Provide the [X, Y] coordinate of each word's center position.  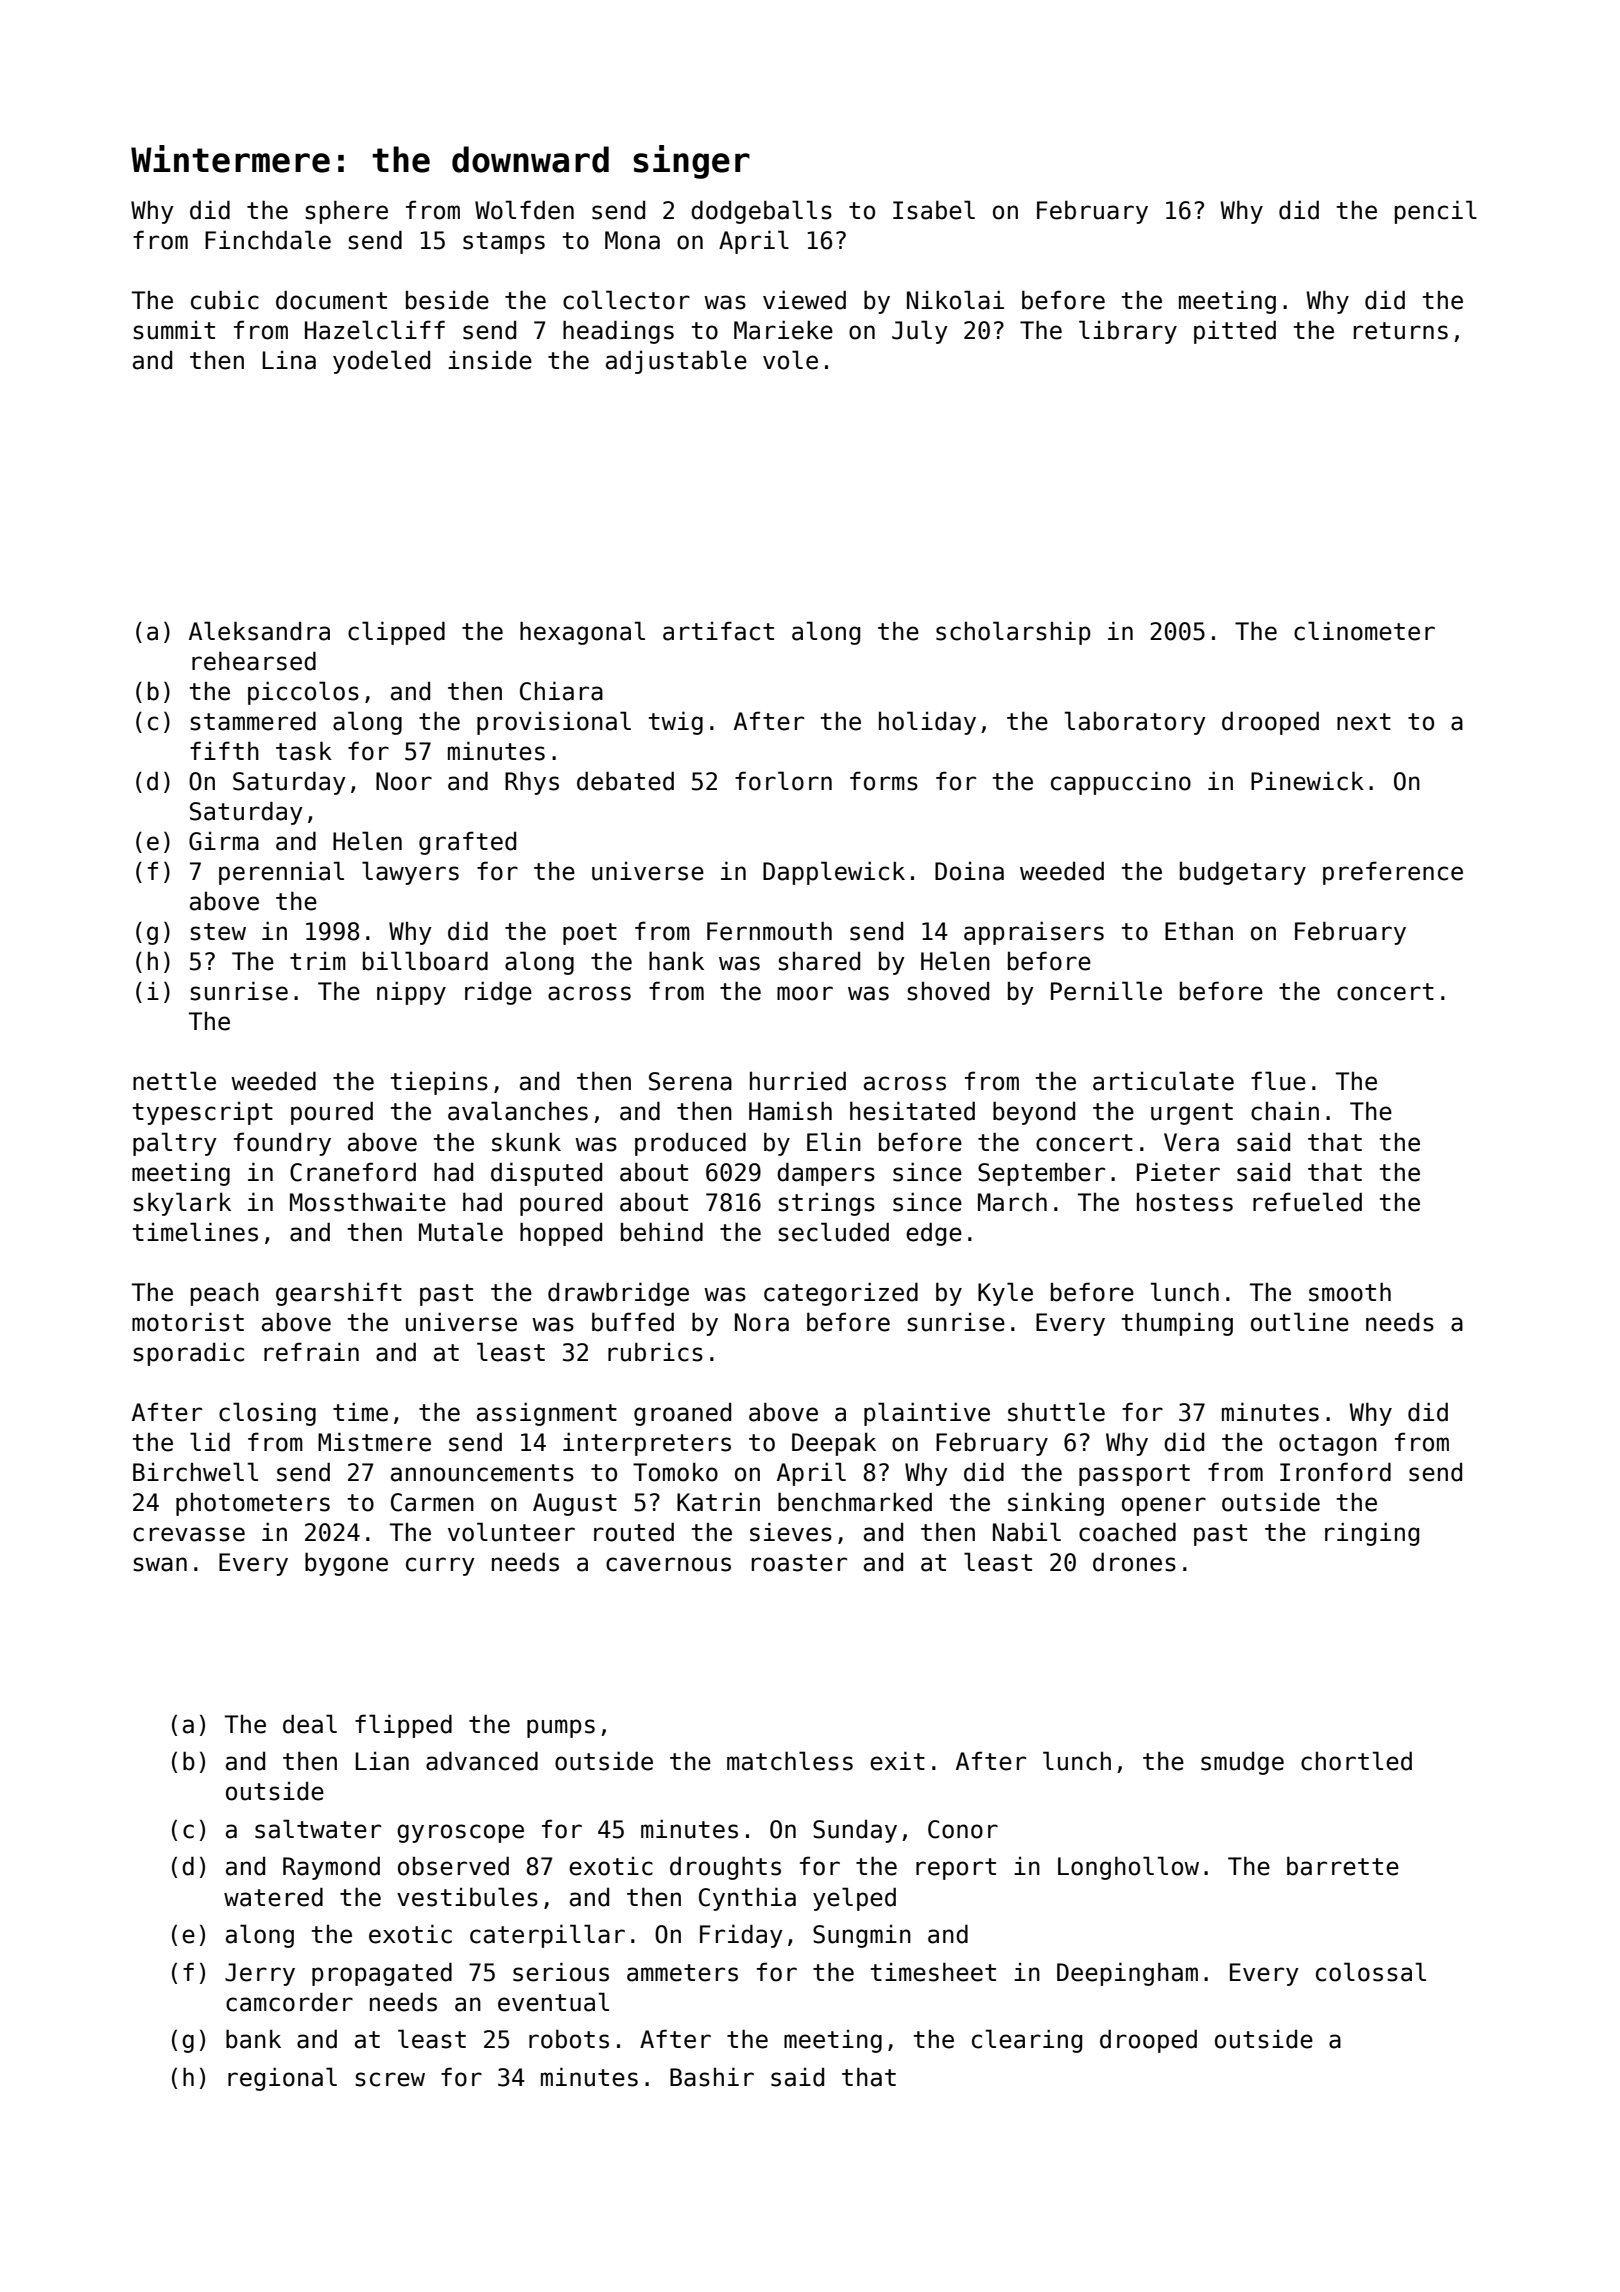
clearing [1027, 2041]
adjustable [676, 362]
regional [282, 2079]
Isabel [934, 210]
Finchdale [268, 240]
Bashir [712, 2077]
